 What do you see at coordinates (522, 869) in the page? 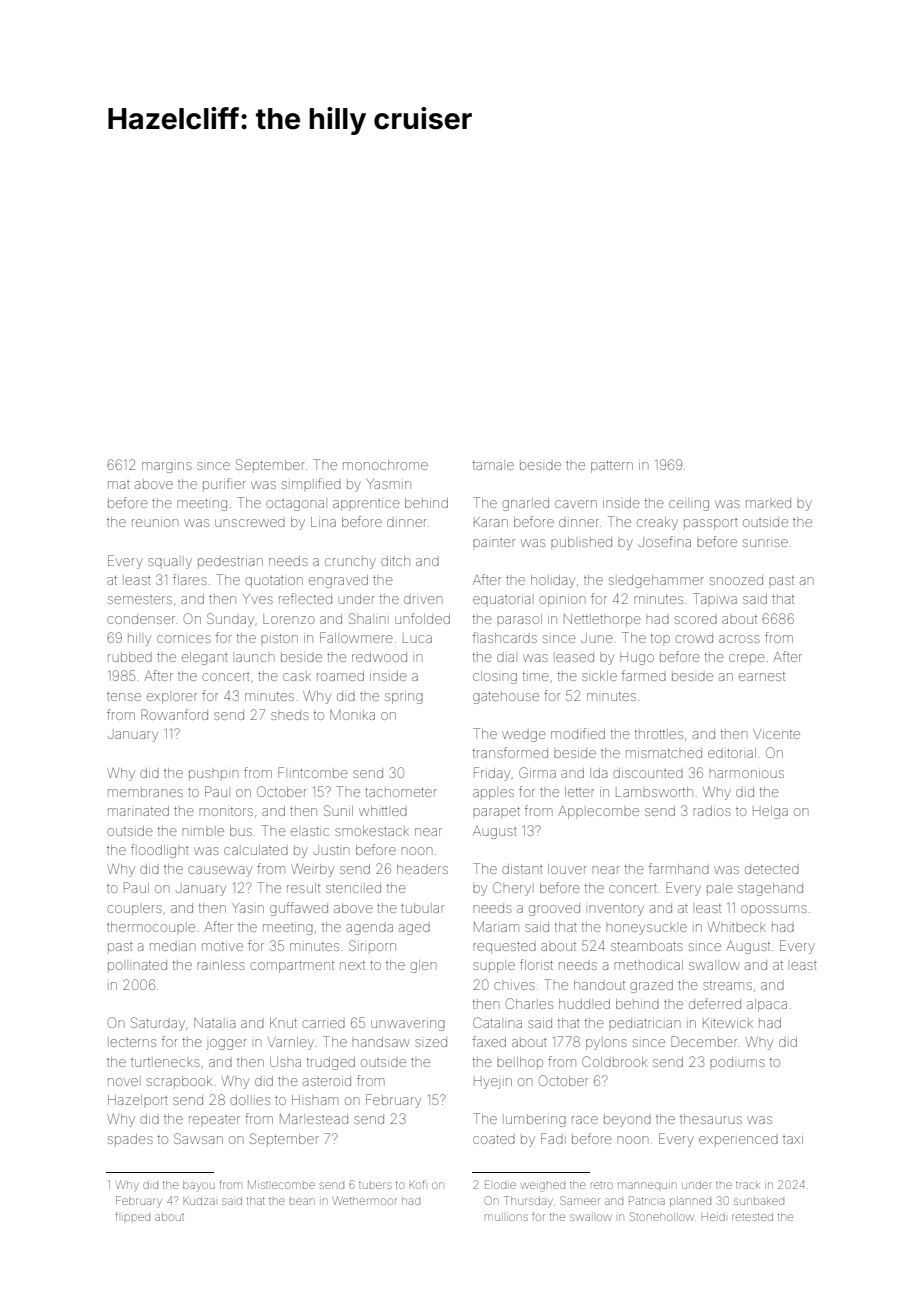
I see `distant` at bounding box center [522, 869].
